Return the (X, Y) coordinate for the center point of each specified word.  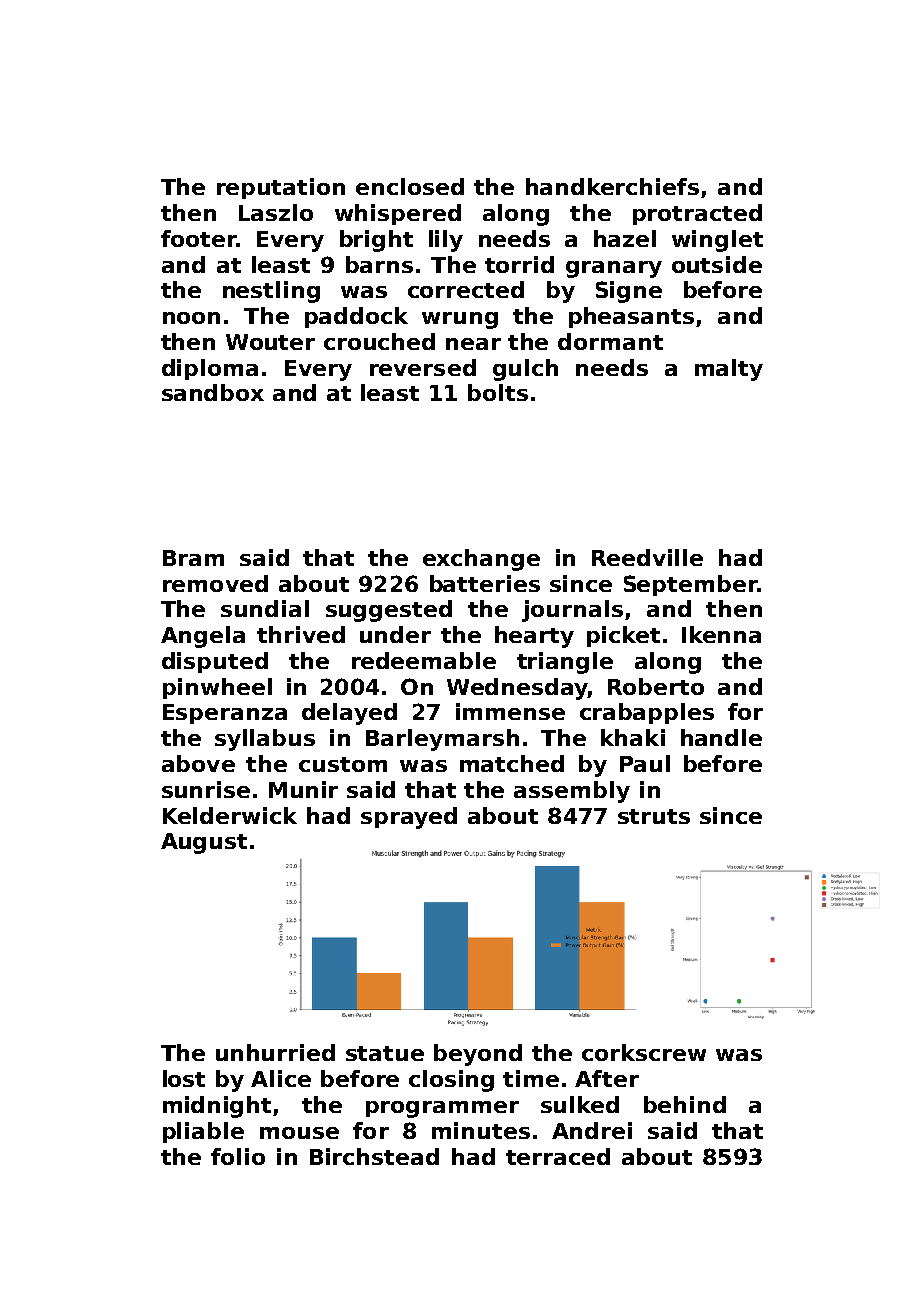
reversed (423, 367)
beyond (478, 1055)
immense (510, 711)
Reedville (647, 557)
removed (215, 583)
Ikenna (721, 634)
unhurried (275, 1052)
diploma (210, 369)
